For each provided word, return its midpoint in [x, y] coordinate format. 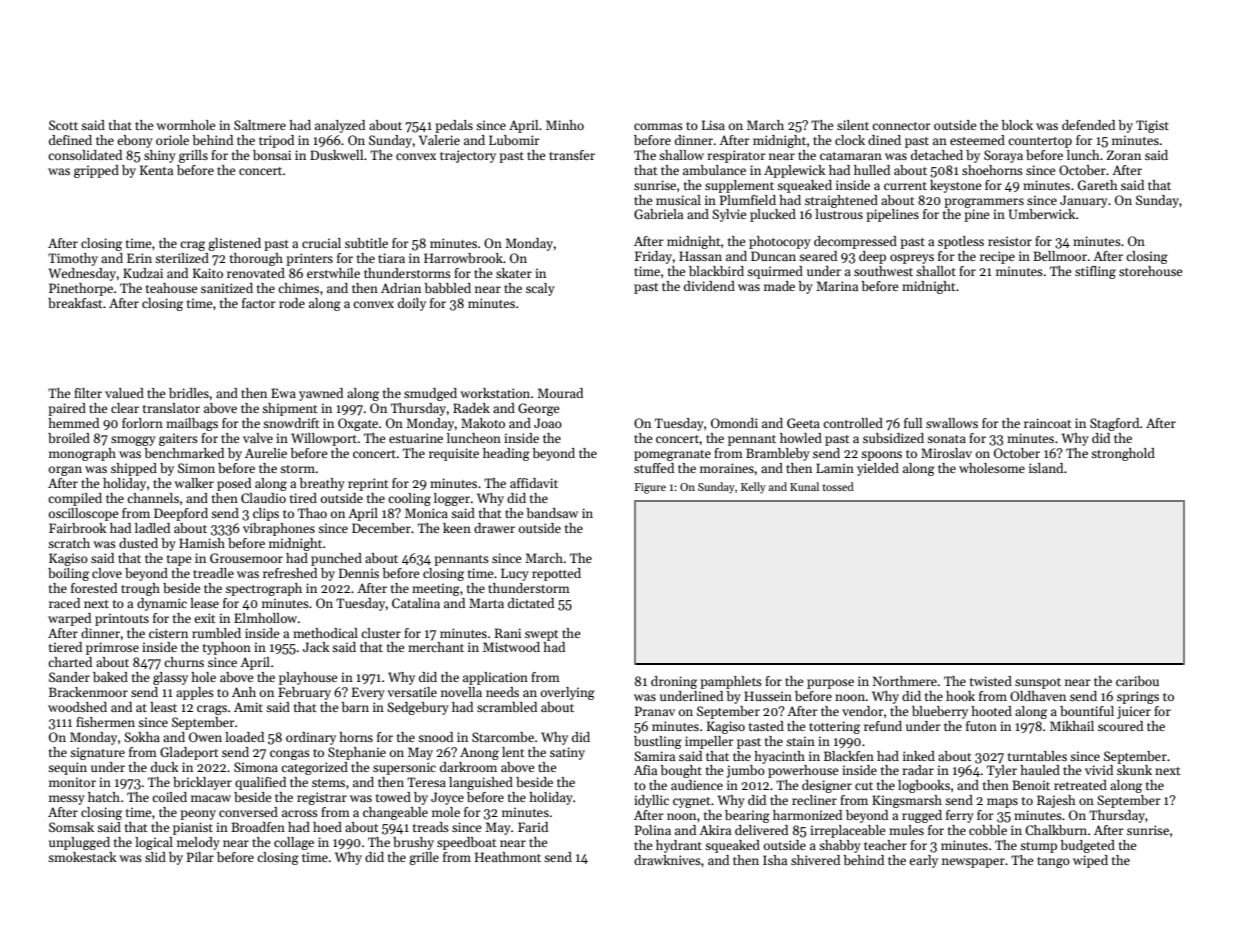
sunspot [1038, 683]
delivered [761, 830]
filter [88, 393]
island [1046, 468]
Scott [63, 125]
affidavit [534, 483]
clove [107, 573]
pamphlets [731, 682]
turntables [1037, 756]
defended [1088, 125]
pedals [454, 126]
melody [198, 843]
